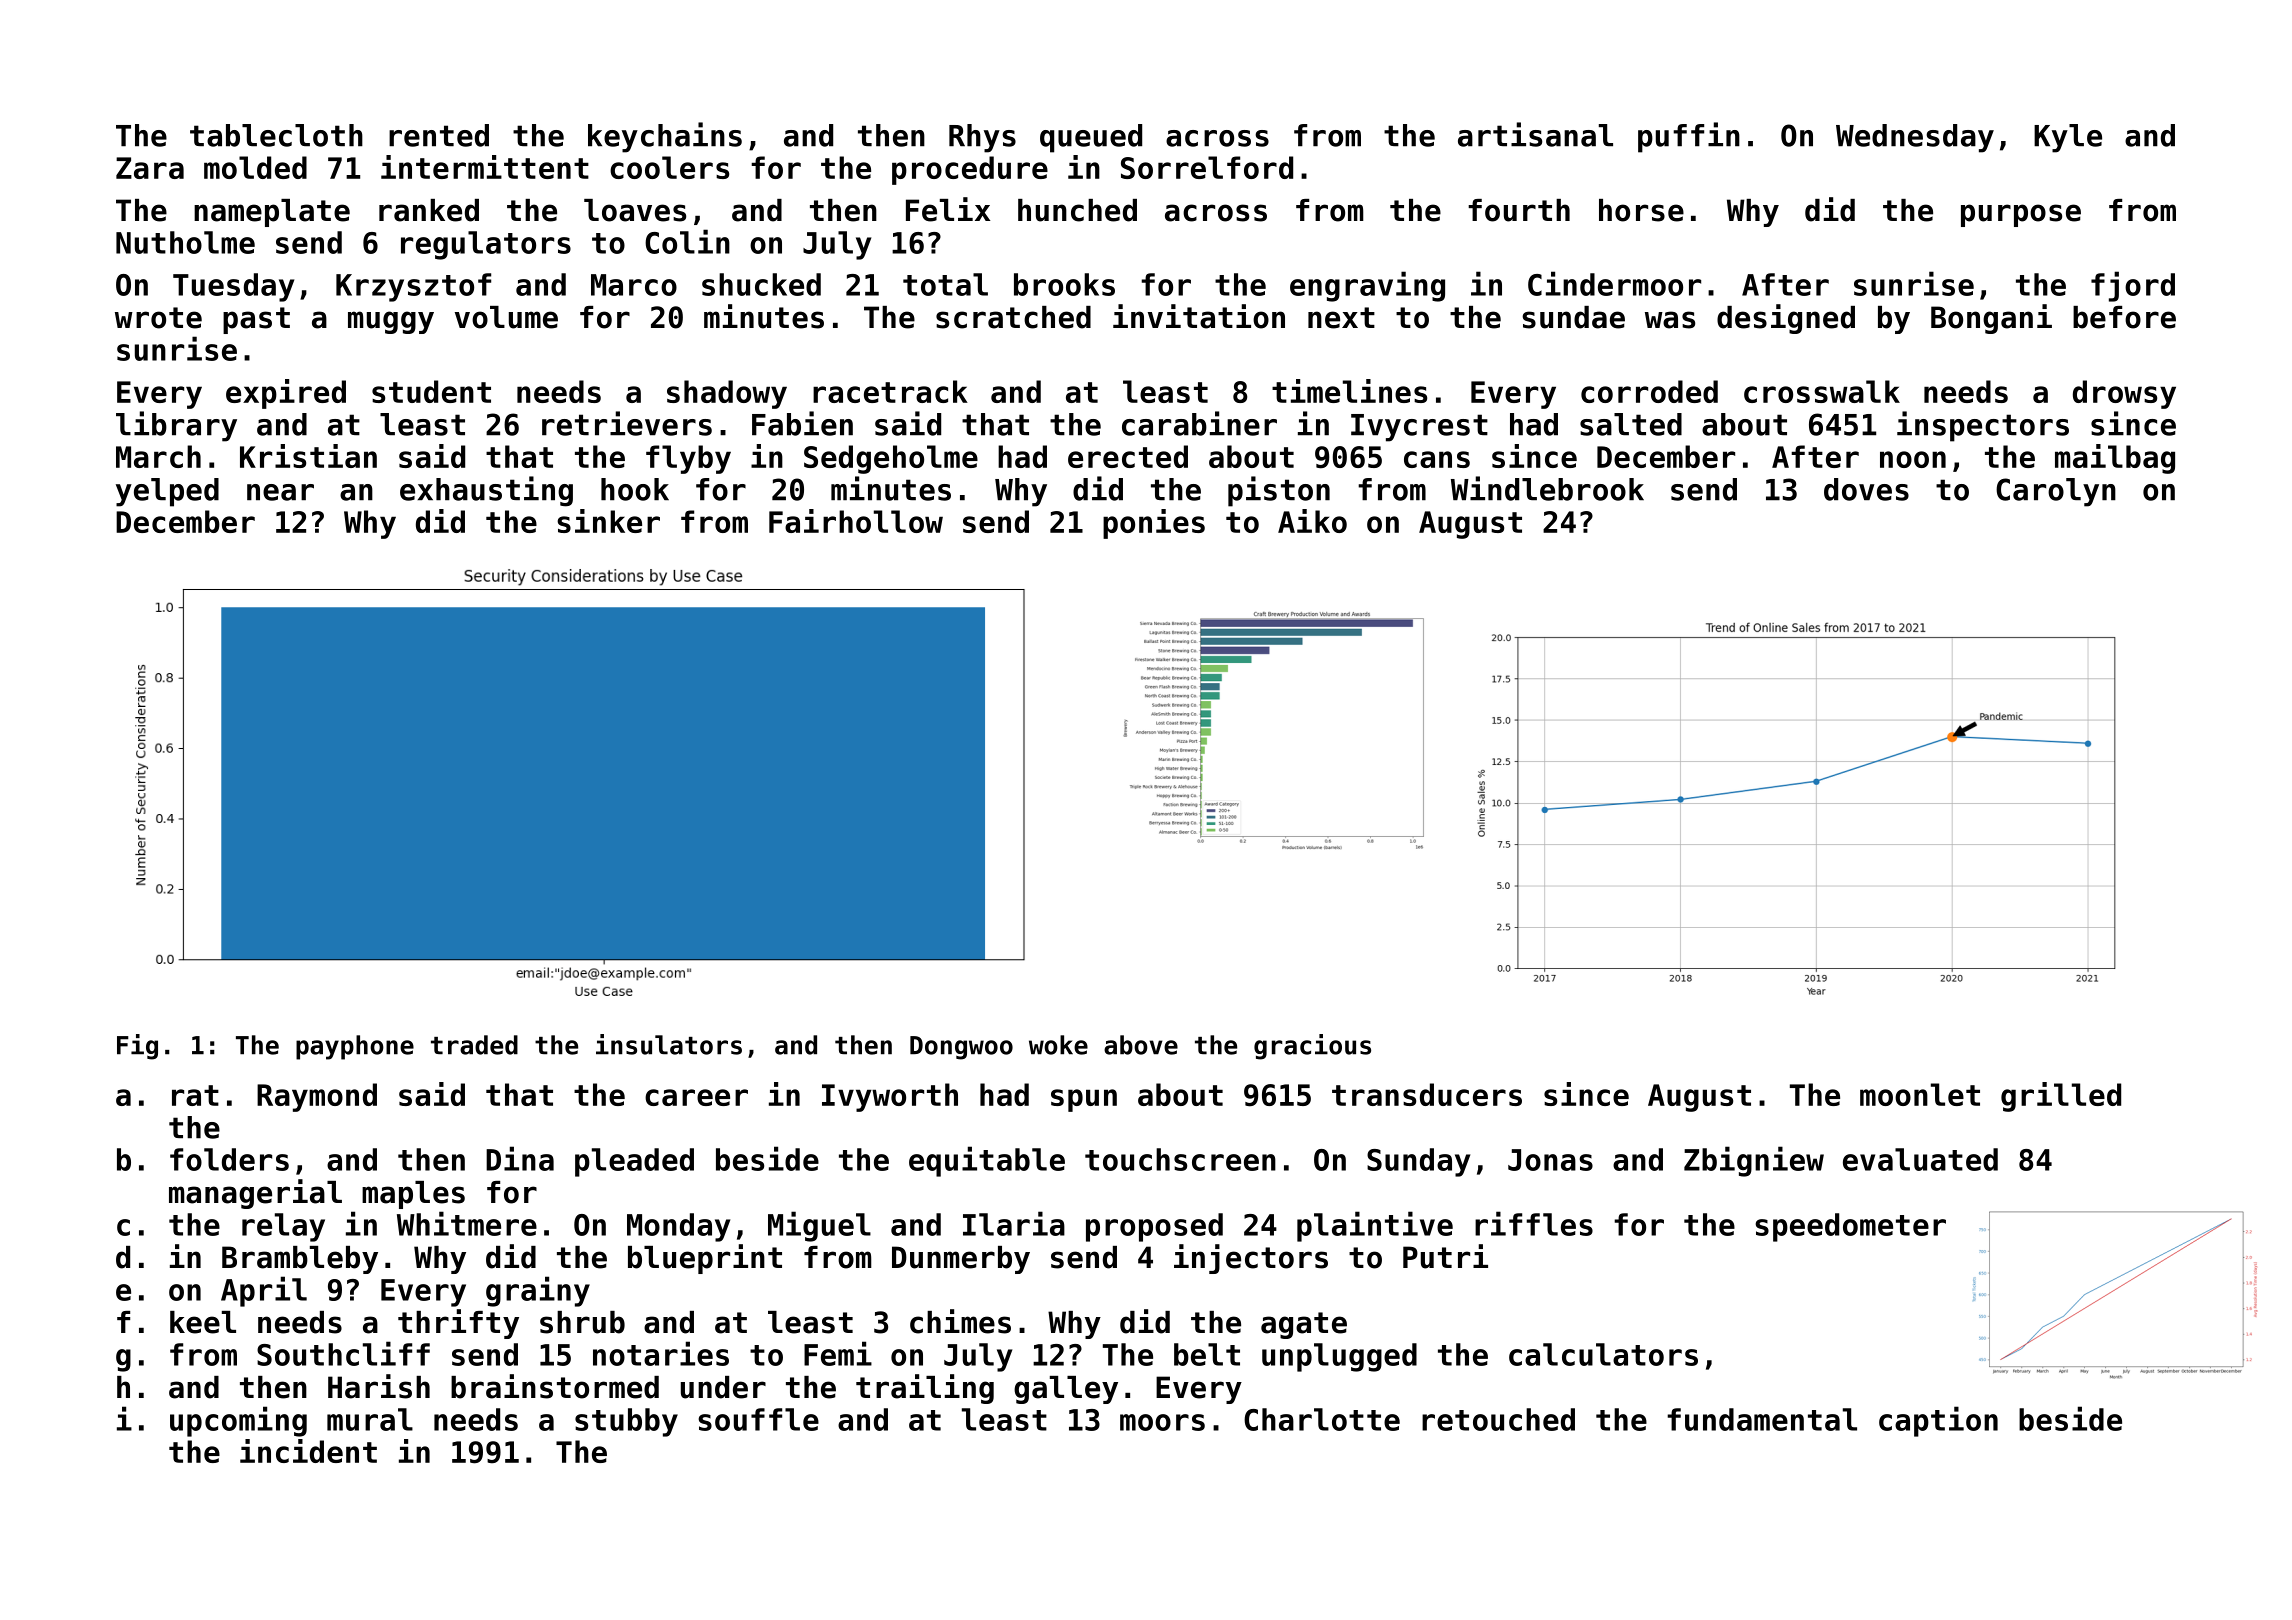  Describe the element at coordinates (1535, 134) in the image. I see `artisanal` at that location.
